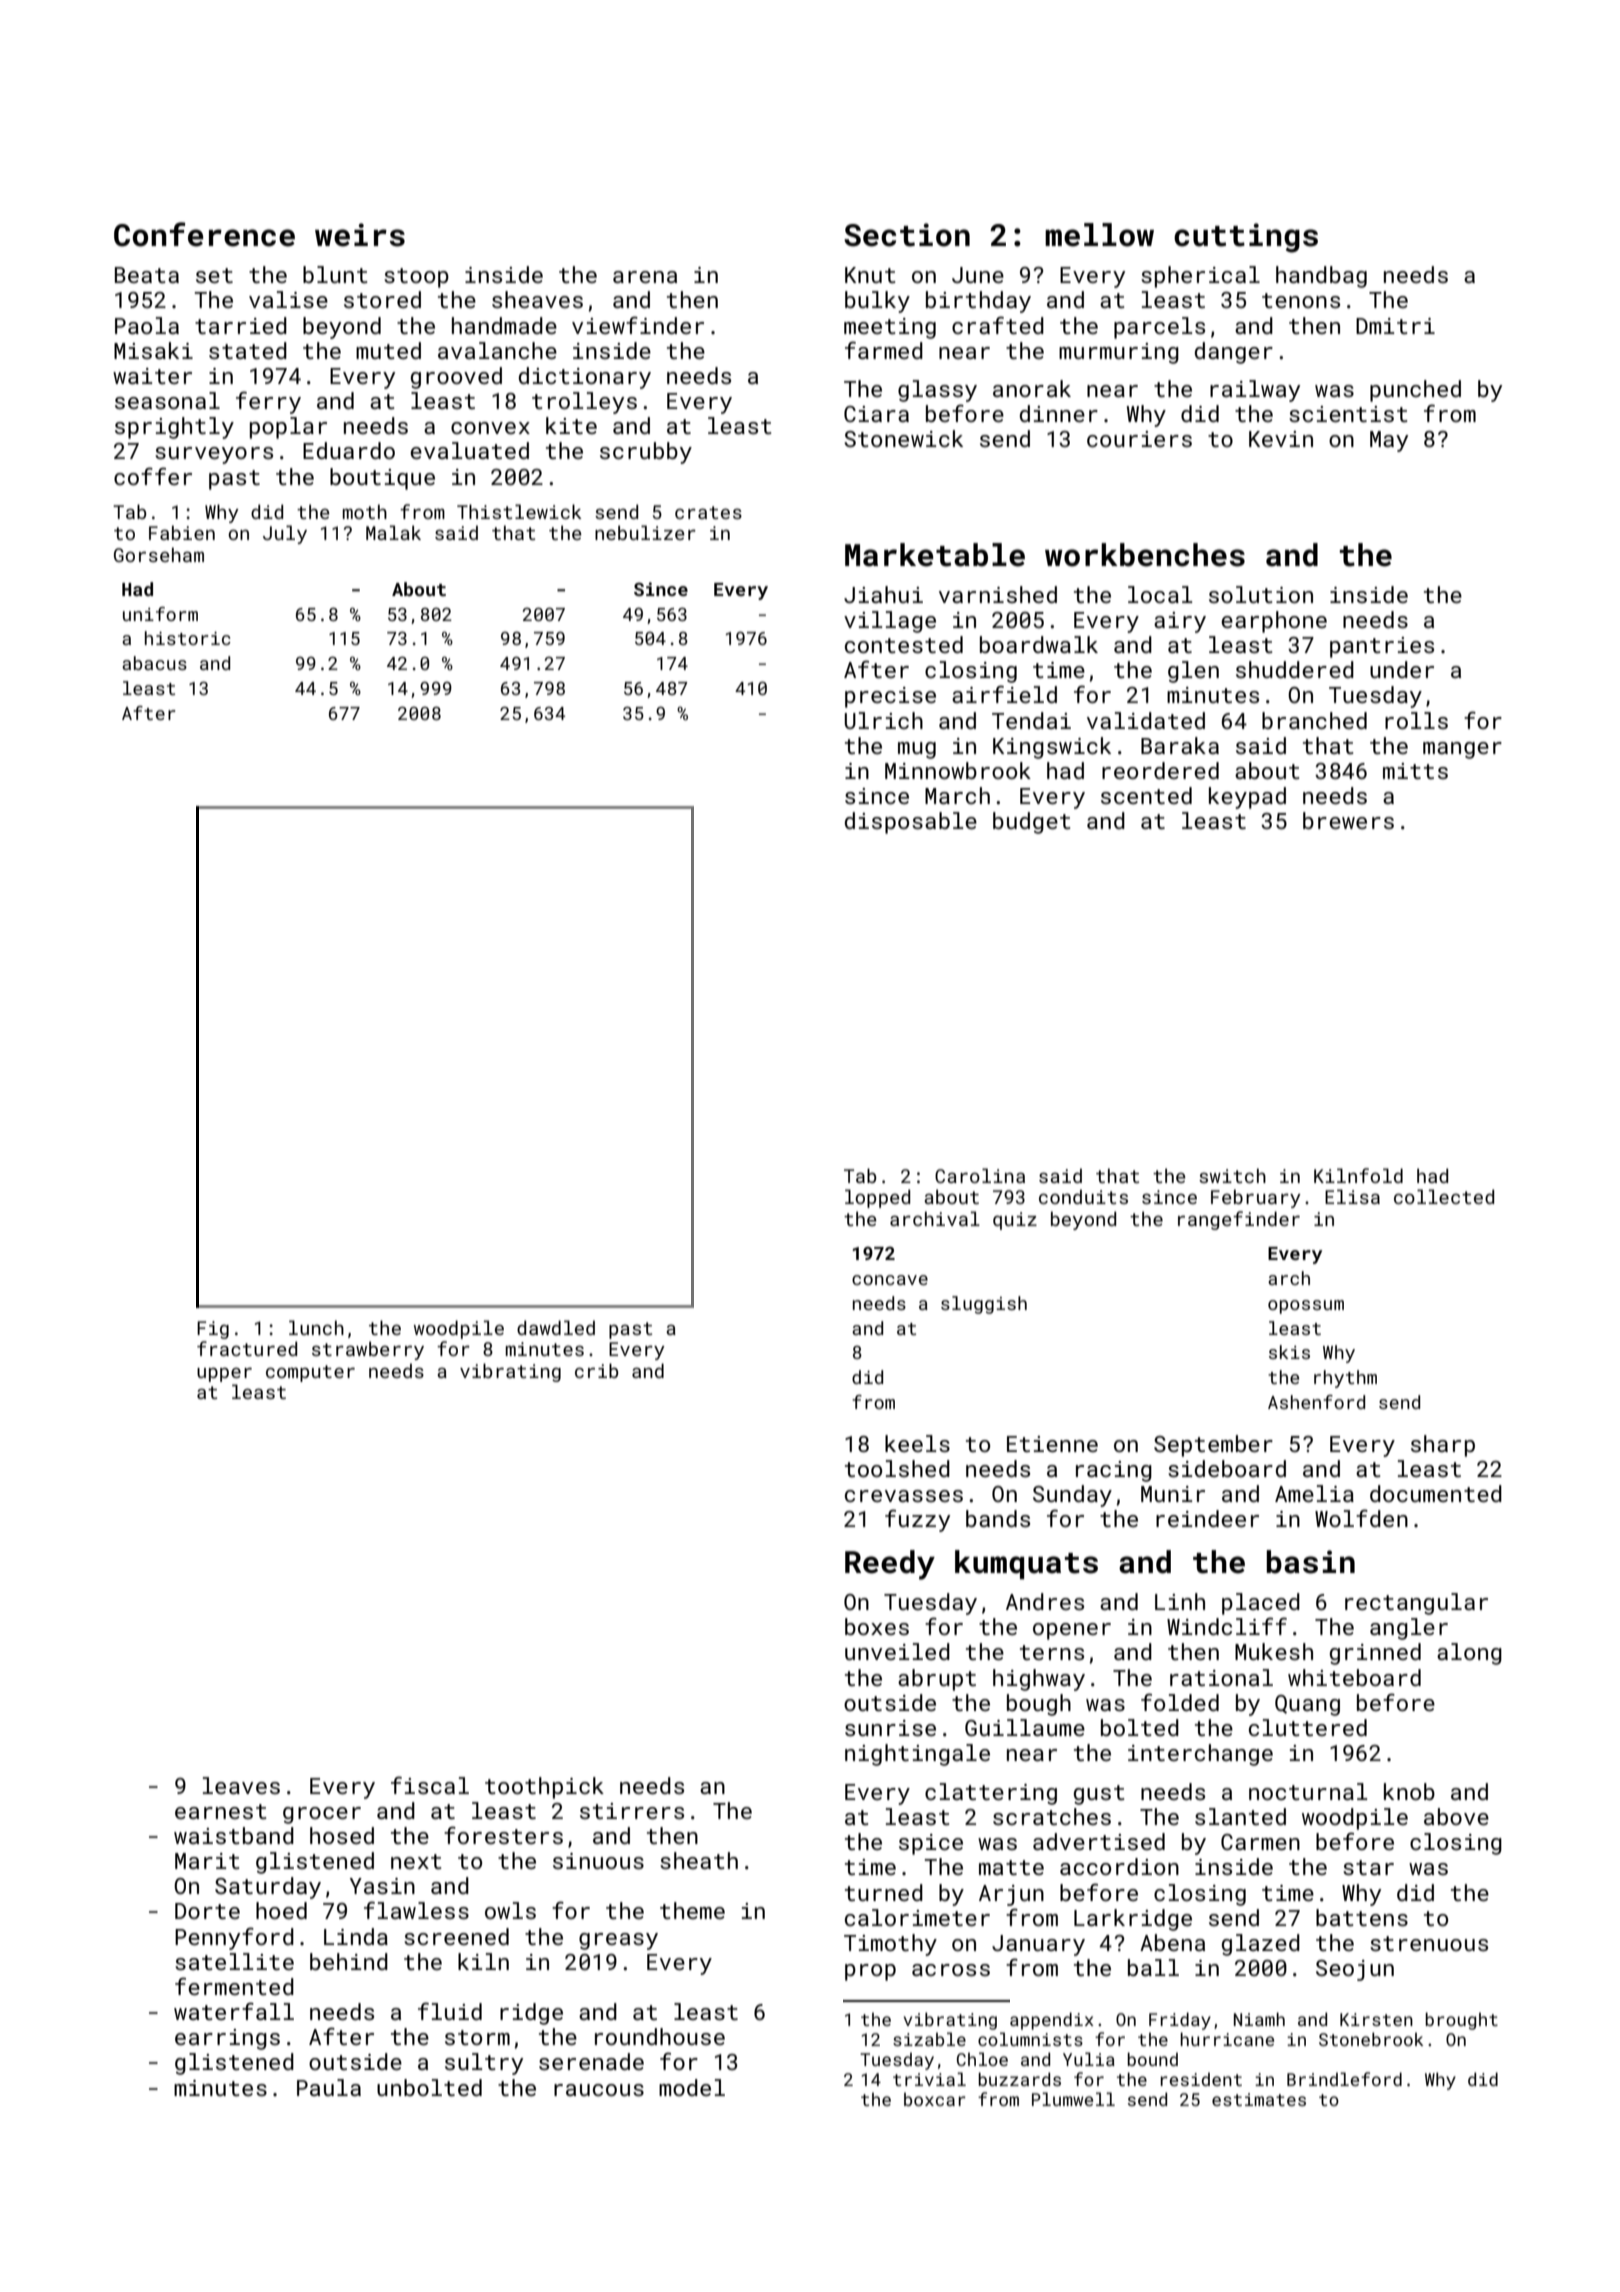 Image resolution: width=1620 pixels, height=2292 pixels. I want to click on Beata, so click(147, 275).
